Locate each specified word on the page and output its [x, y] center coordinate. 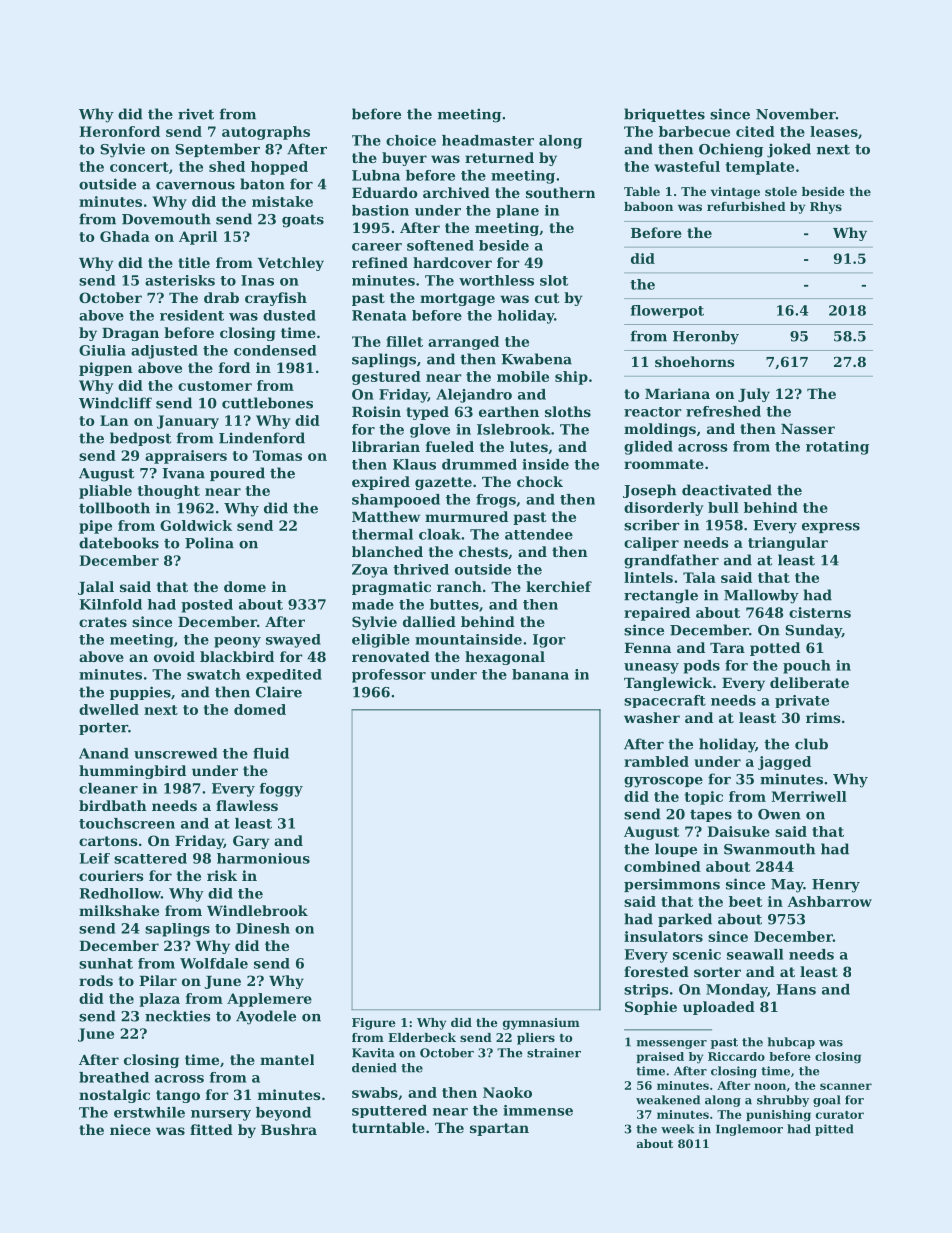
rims [823, 717]
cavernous [195, 186]
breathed [114, 1077]
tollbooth [114, 508]
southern [560, 192]
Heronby [706, 337]
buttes [454, 604]
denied [374, 1068]
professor [389, 676]
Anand [104, 753]
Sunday [813, 631]
